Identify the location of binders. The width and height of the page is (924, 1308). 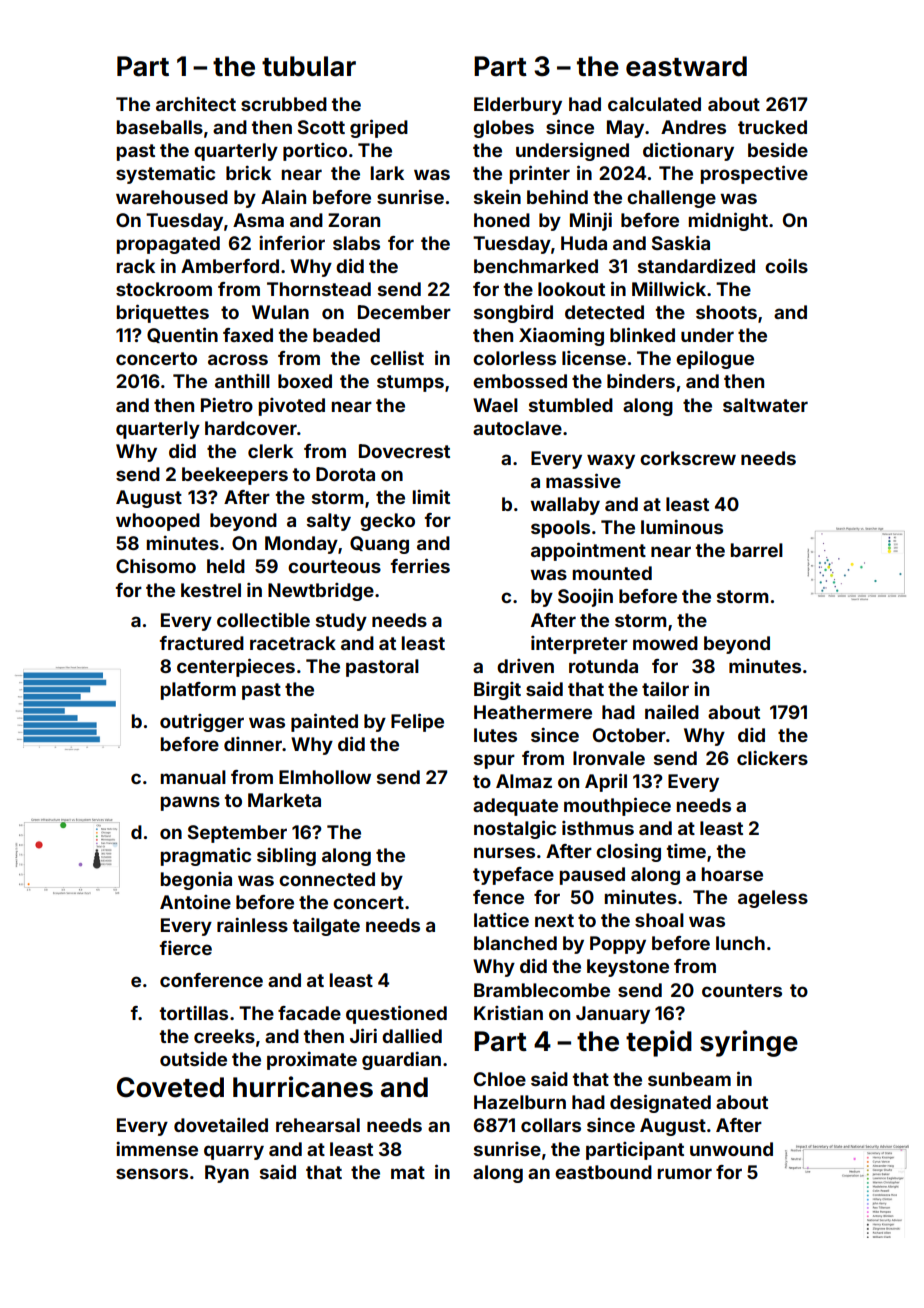
(641, 380).
